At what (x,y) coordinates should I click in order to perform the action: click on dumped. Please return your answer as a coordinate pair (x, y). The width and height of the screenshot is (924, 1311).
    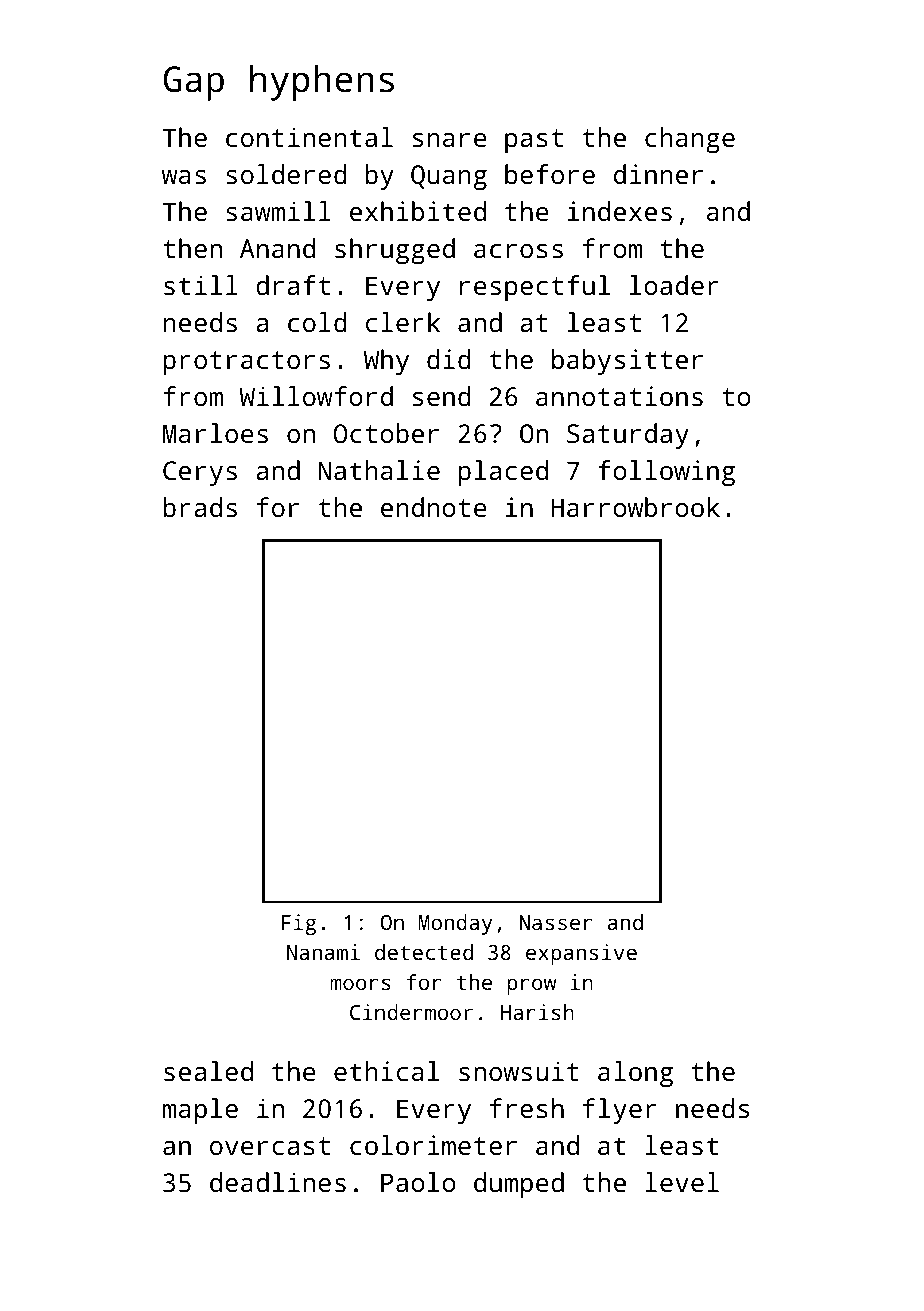
    Looking at the image, I should click on (519, 1185).
